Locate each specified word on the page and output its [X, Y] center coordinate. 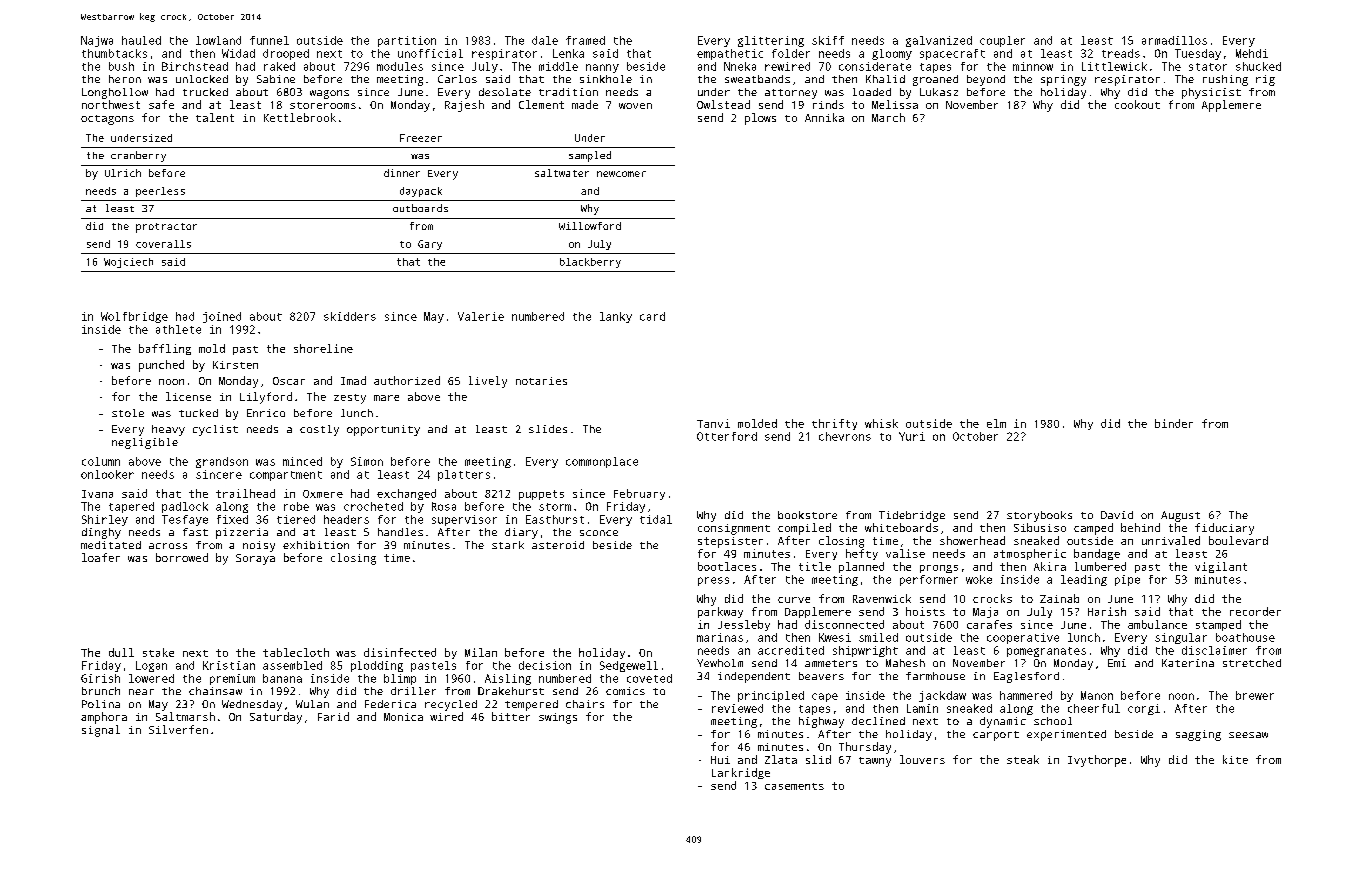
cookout [1137, 104]
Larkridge [741, 773]
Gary [430, 245]
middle [558, 66]
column [101, 461]
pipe [1127, 580]
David [1117, 515]
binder [1174, 423]
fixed [232, 519]
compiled [804, 529]
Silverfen [178, 729]
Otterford [727, 436]
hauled [141, 40]
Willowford [590, 226]
